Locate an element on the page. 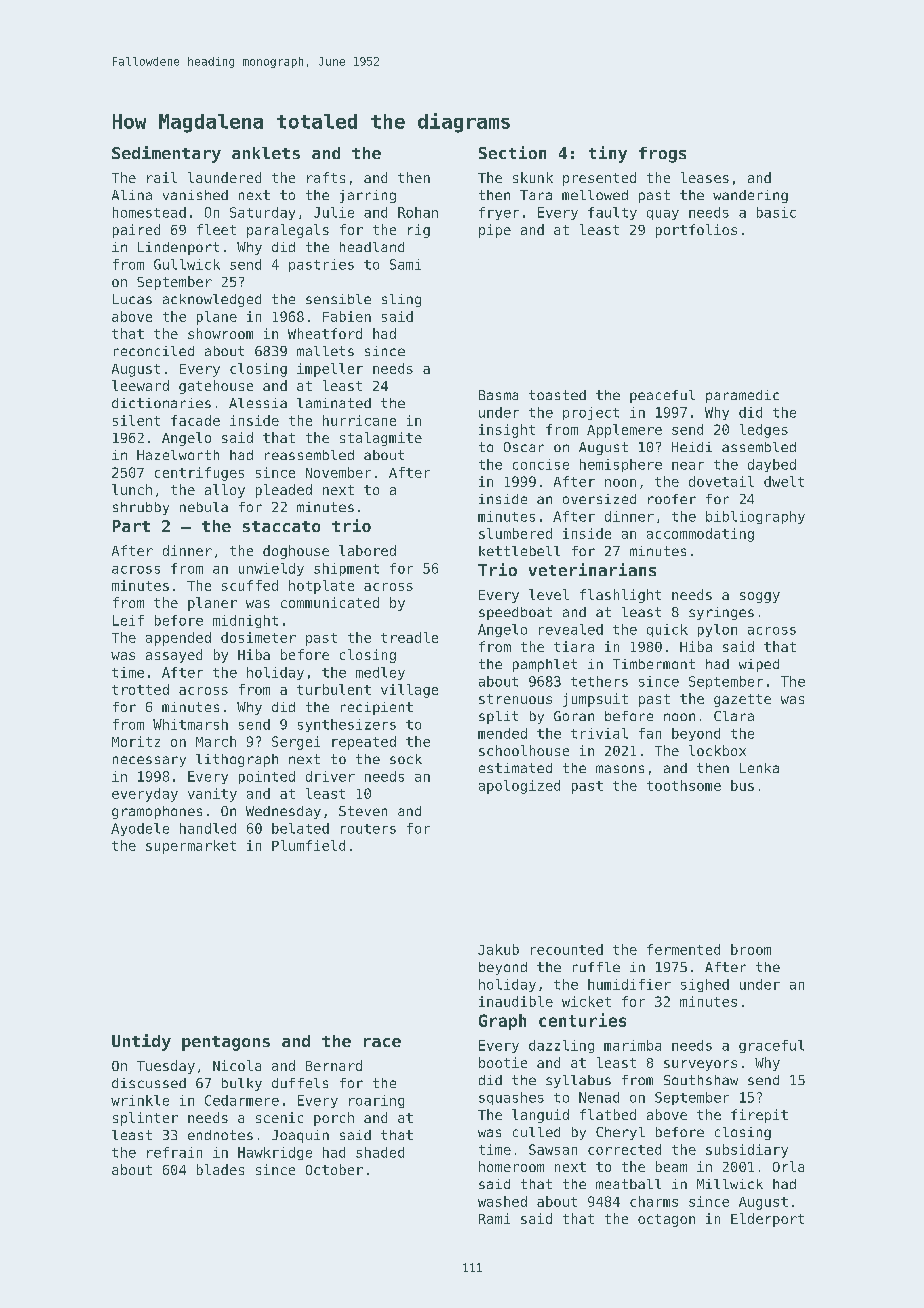 Image resolution: width=924 pixels, height=1308 pixels. rafts is located at coordinates (326, 177).
